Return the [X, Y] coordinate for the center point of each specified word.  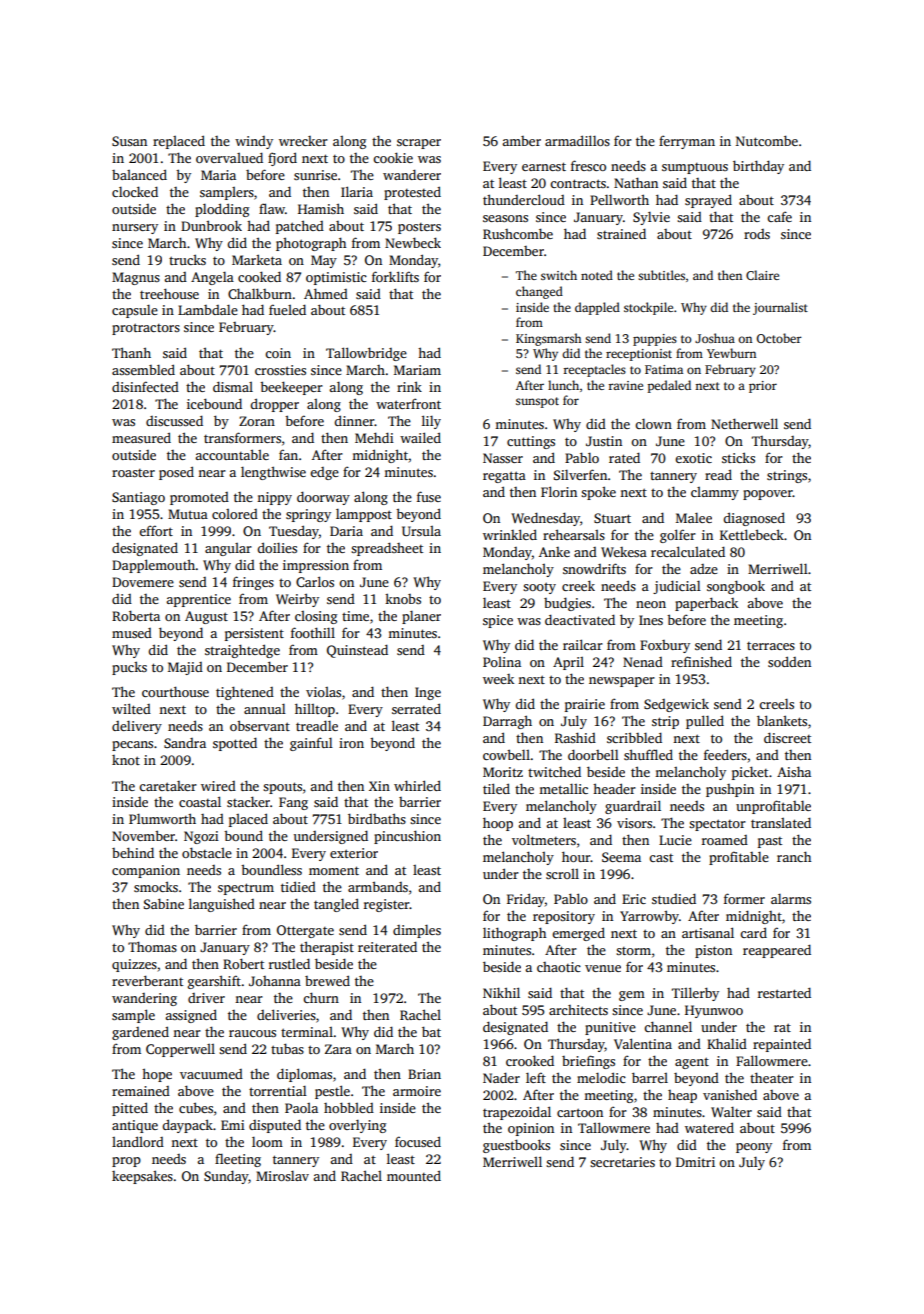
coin [278, 353]
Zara [338, 1049]
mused [132, 633]
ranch [794, 856]
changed [539, 292]
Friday [526, 900]
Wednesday [545, 519]
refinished [701, 661]
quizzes [134, 965]
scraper [419, 144]
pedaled [669, 386]
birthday [758, 167]
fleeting [238, 1160]
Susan [129, 141]
